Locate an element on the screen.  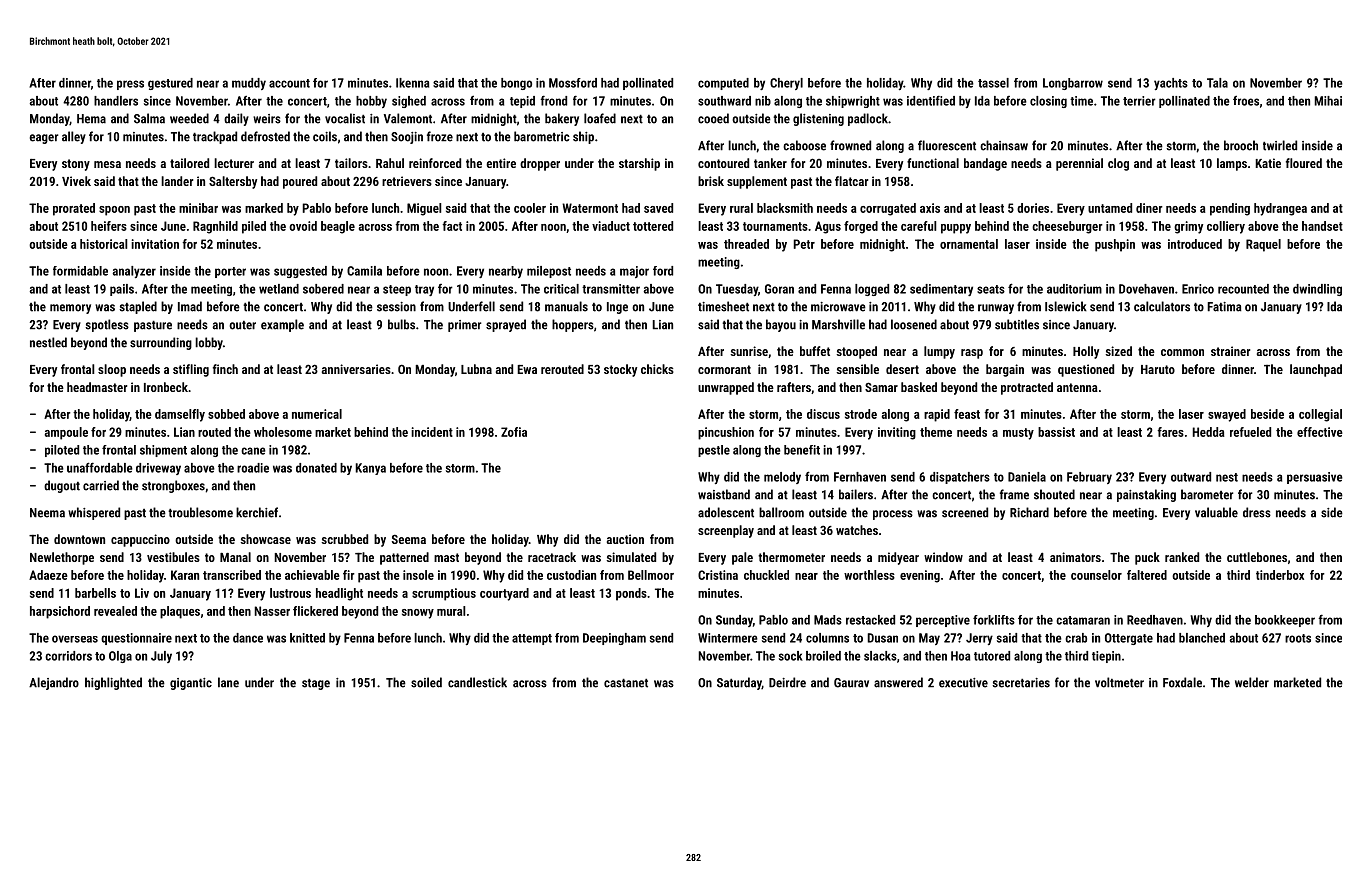
dropper is located at coordinates (540, 164).
